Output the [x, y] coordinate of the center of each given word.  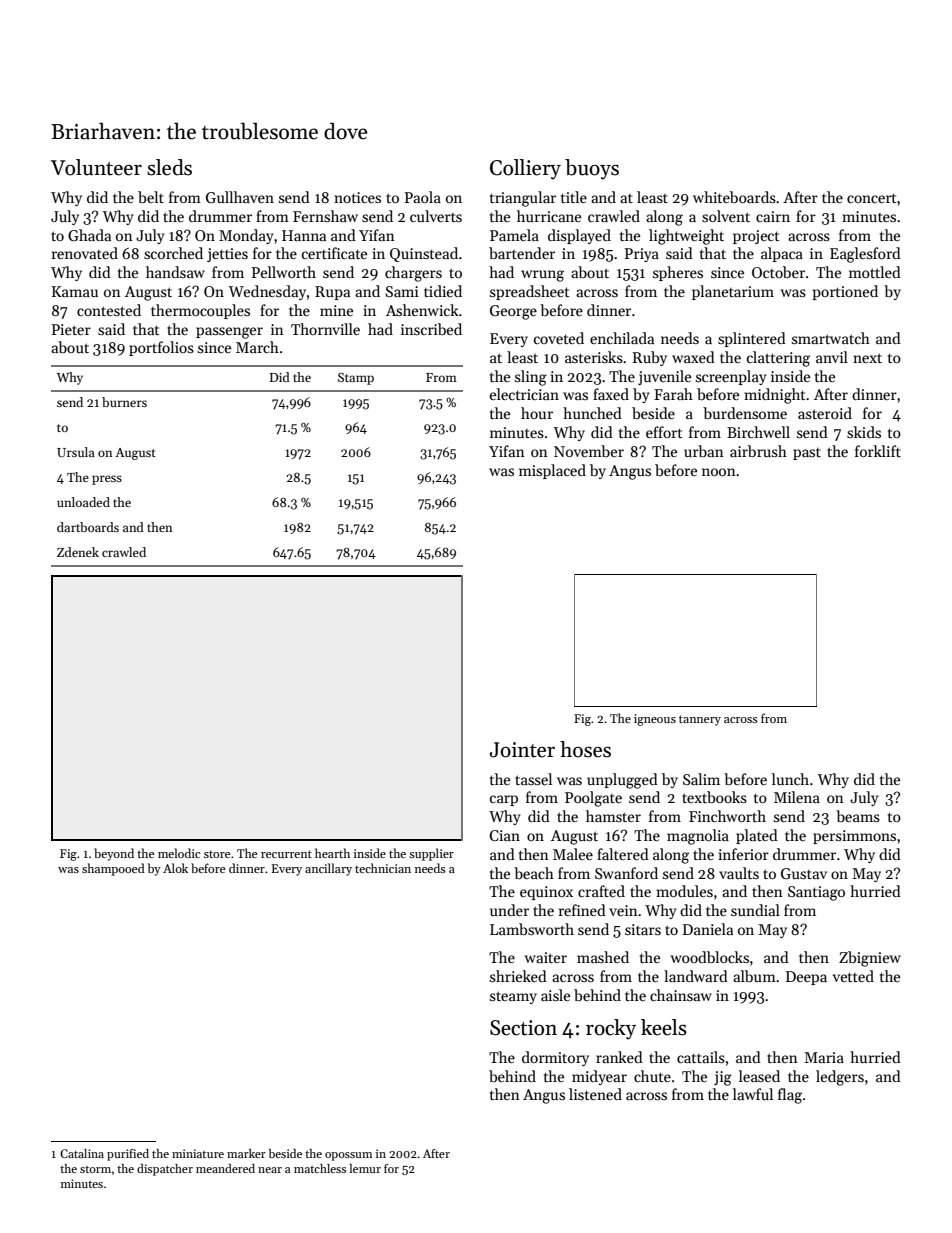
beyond [114, 854]
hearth [332, 853]
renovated [85, 253]
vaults [739, 873]
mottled [875, 272]
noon [719, 472]
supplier [431, 854]
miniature [198, 1153]
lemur [365, 1168]
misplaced [552, 471]
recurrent [286, 854]
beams [858, 816]
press [107, 480]
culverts [436, 216]
